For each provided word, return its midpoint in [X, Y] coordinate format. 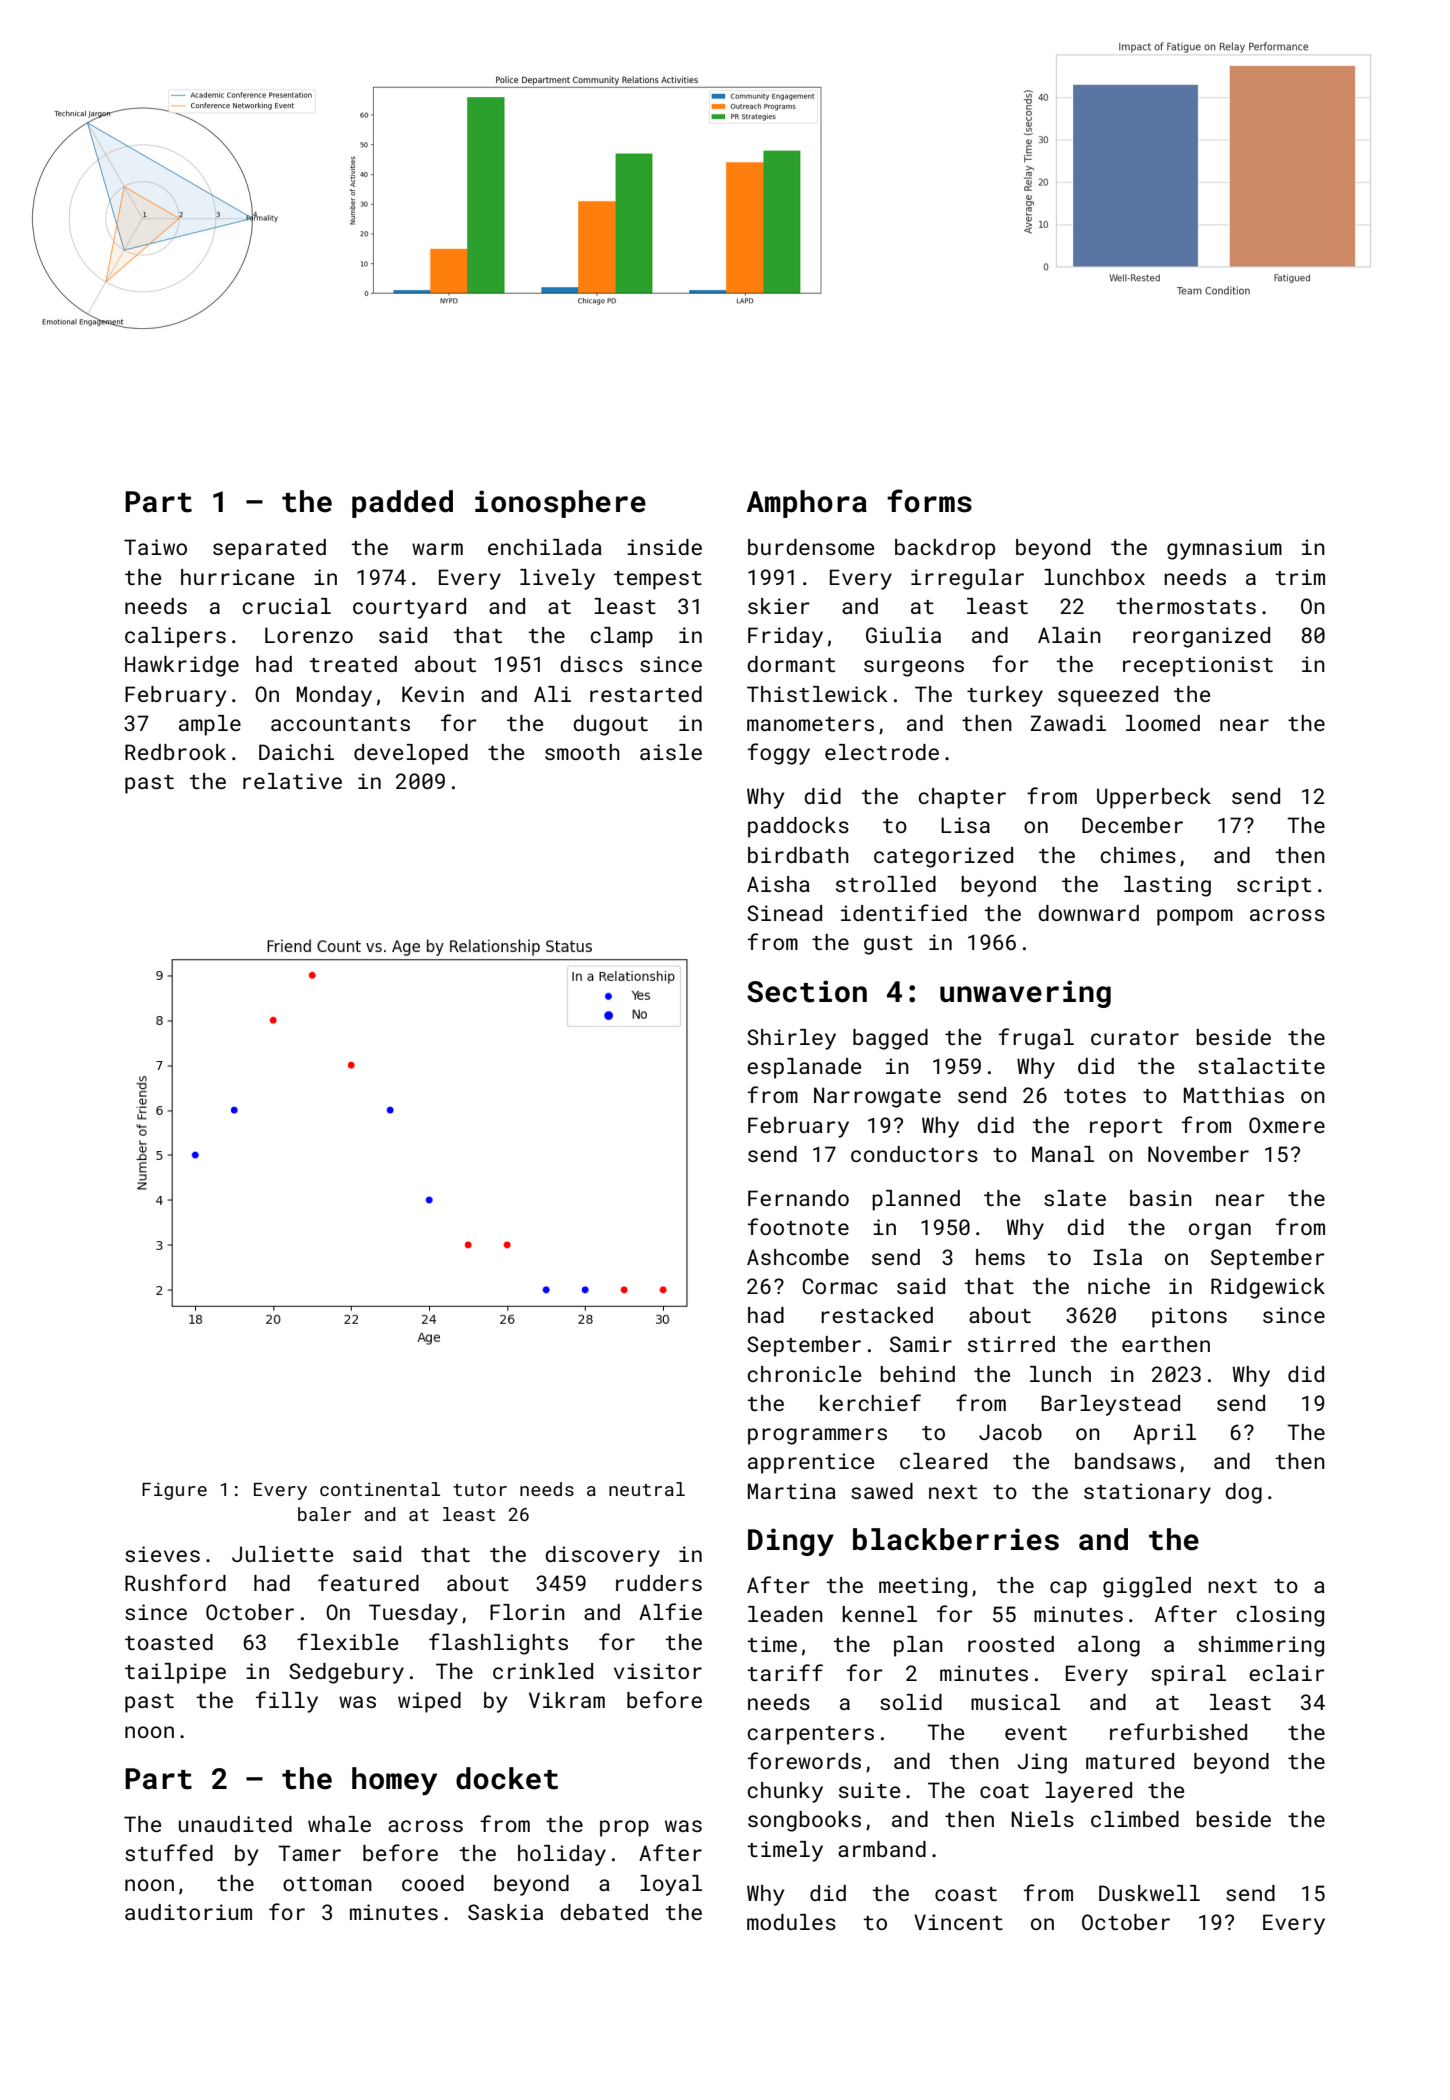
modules [791, 1922]
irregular [967, 579]
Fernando [798, 1198]
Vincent [958, 1922]
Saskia [505, 1912]
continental [380, 1489]
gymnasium [1224, 549]
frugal [1036, 1039]
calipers [175, 637]
